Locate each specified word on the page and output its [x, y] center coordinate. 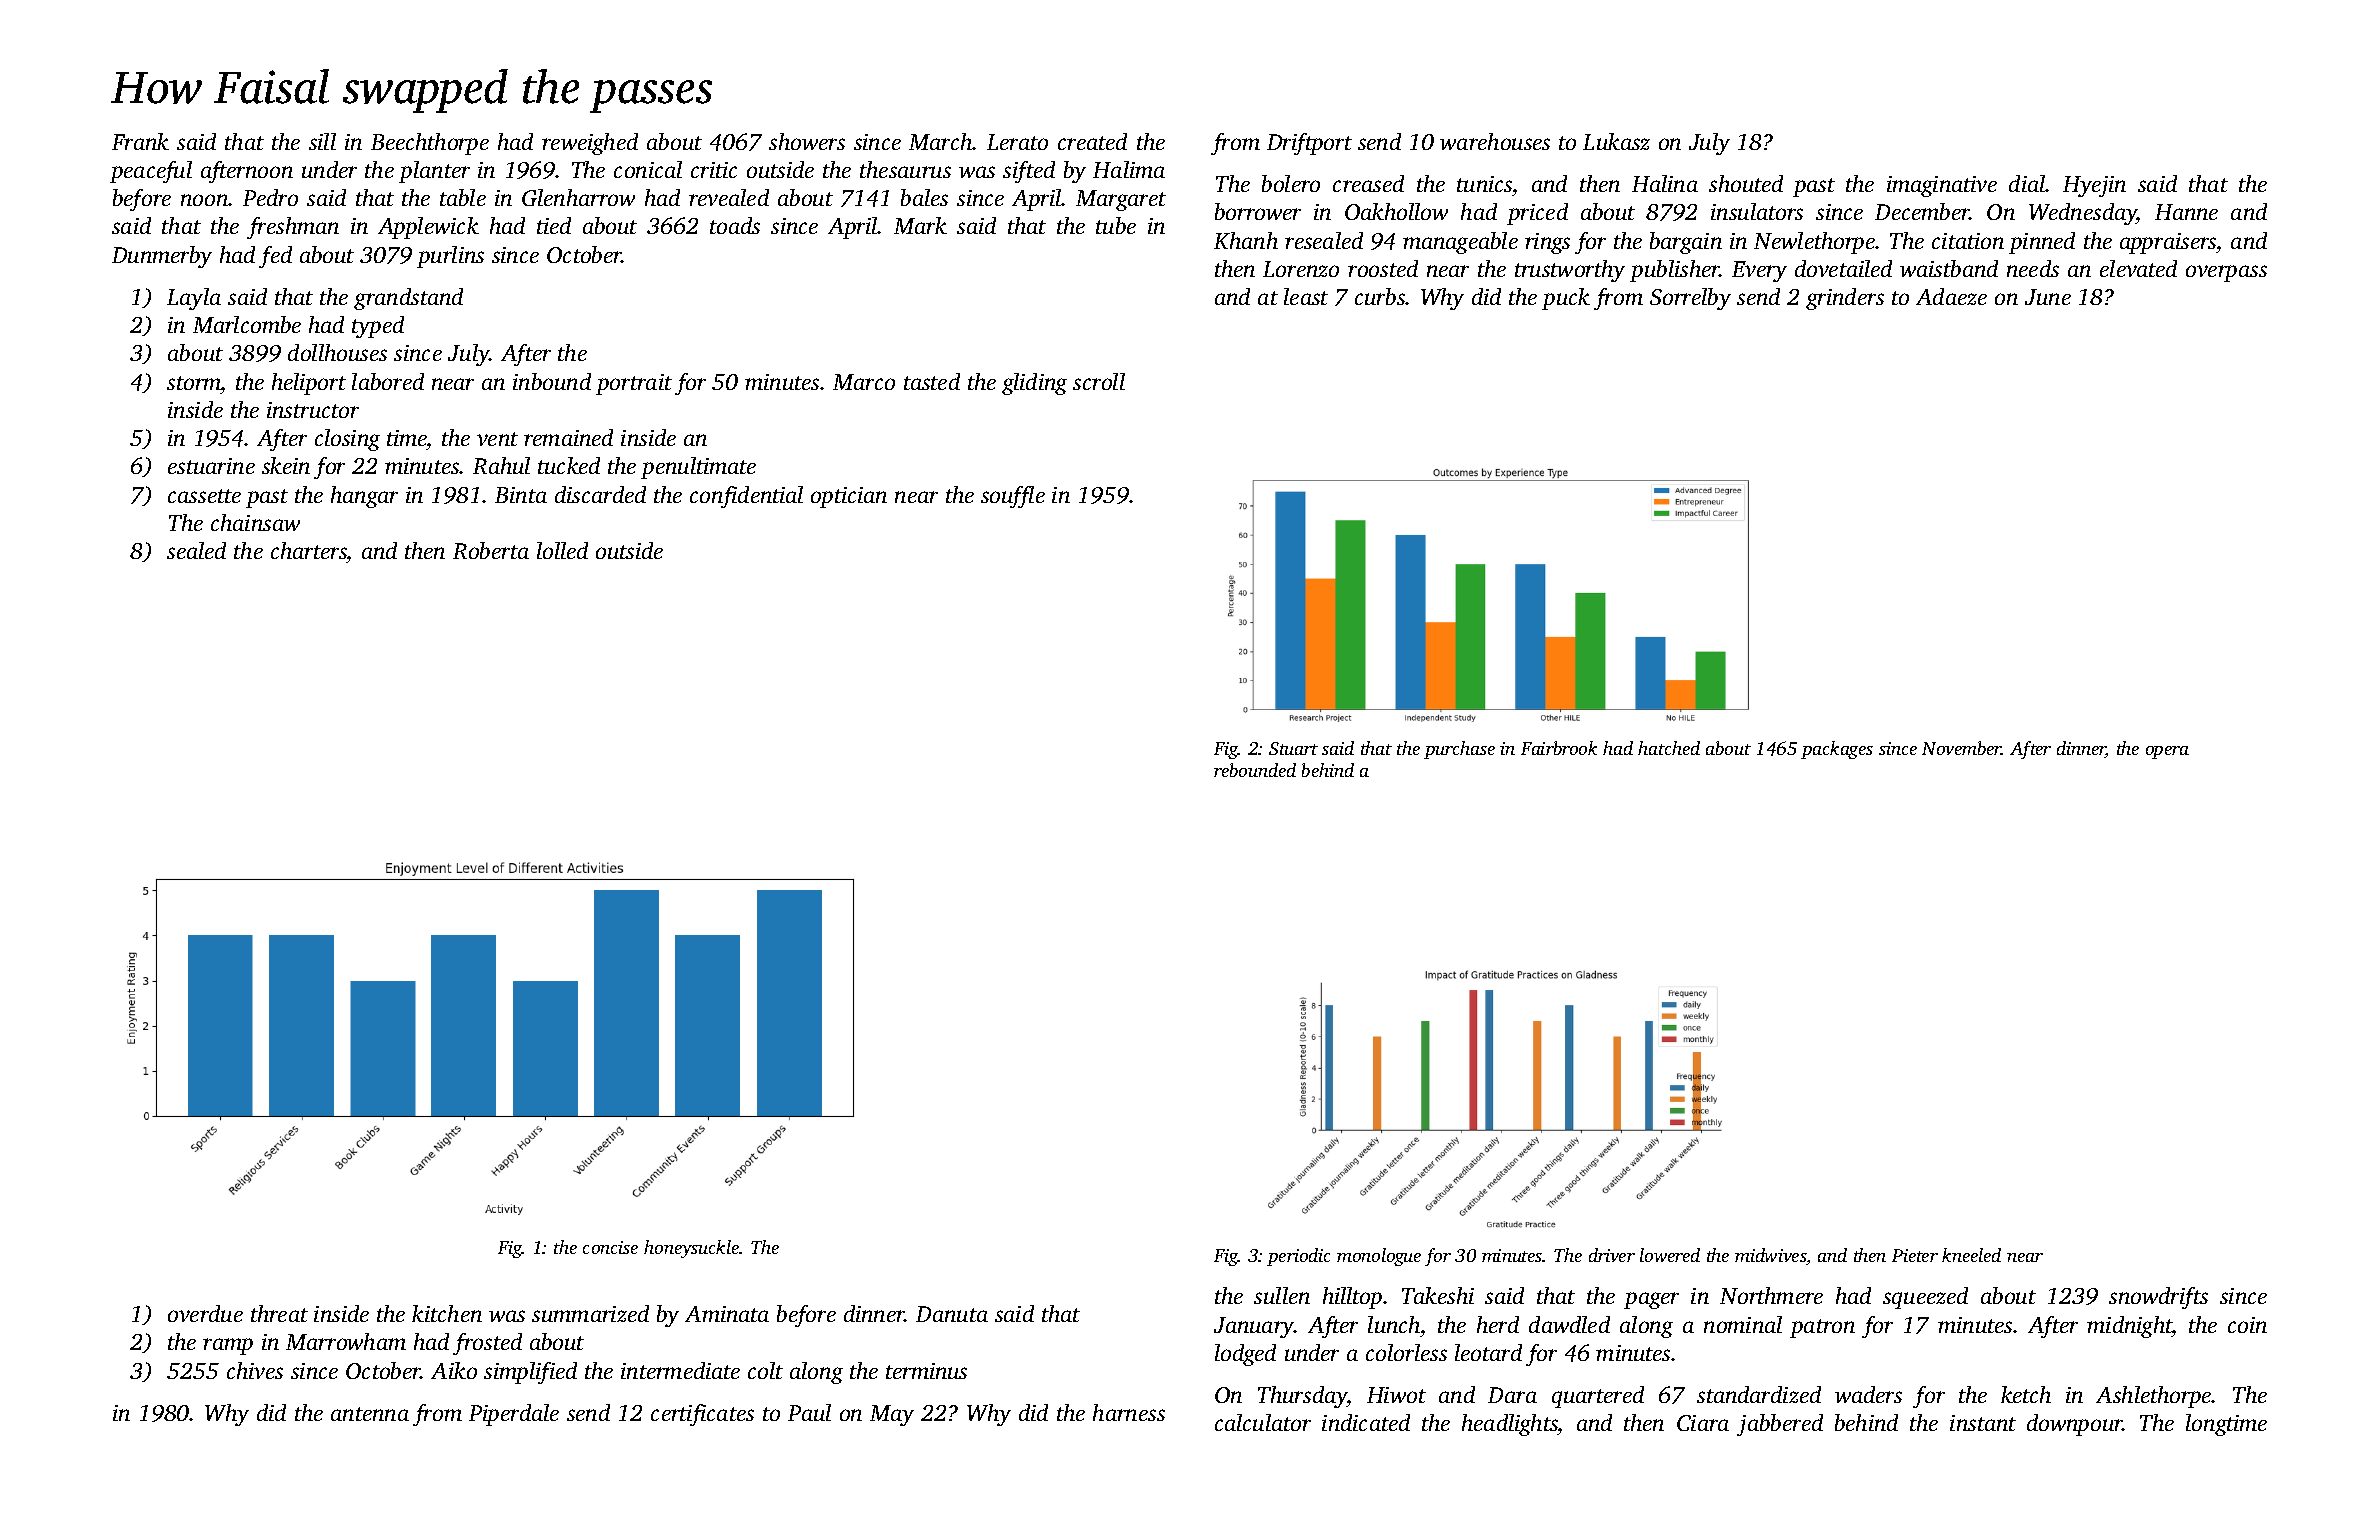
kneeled [1971, 1255]
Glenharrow [578, 197]
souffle [1013, 497]
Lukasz [1616, 141]
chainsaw [255, 522]
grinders [1845, 299]
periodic [1298, 1257]
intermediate [680, 1370]
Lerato [1017, 142]
